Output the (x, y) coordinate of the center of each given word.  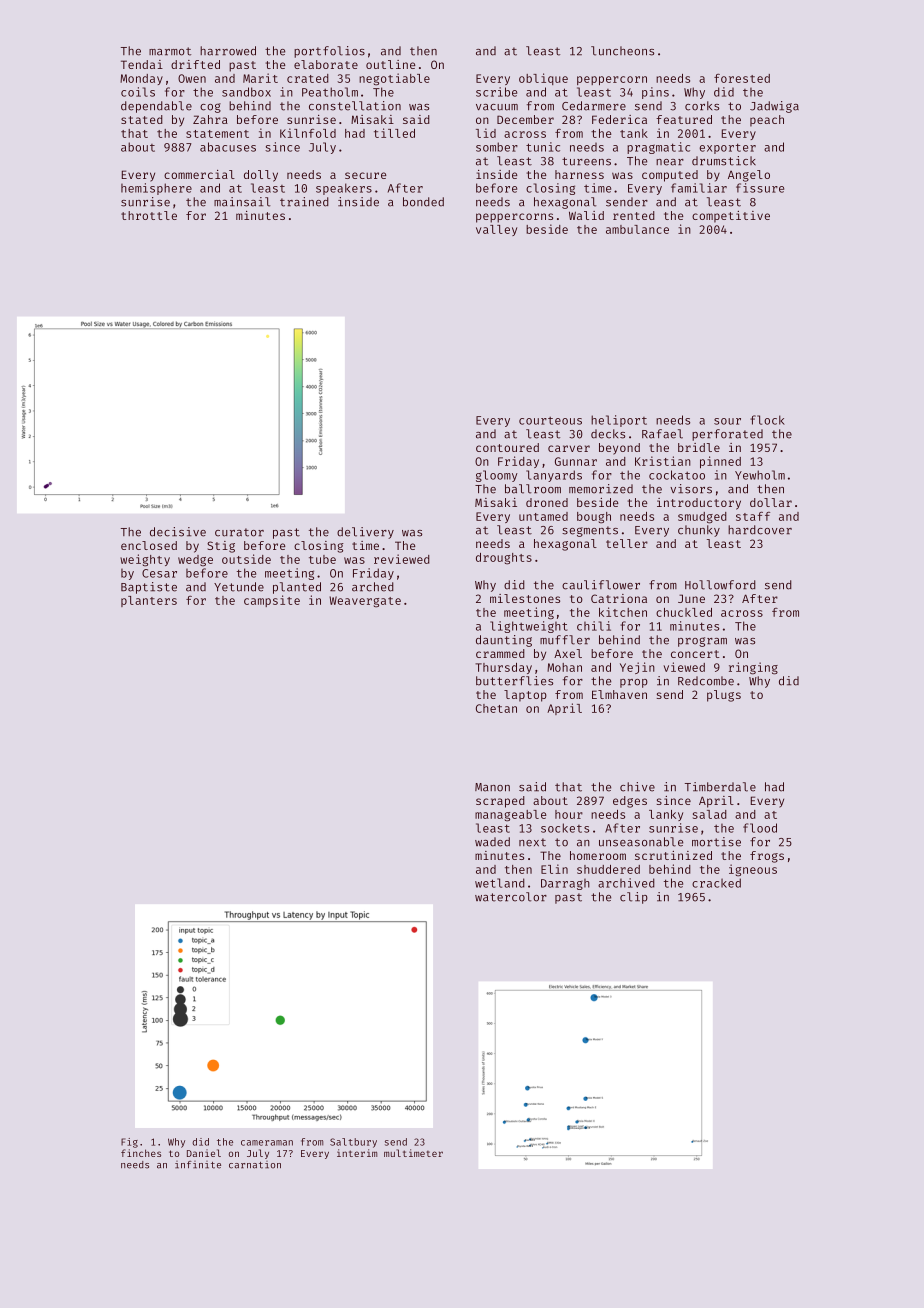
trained (304, 202)
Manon (492, 787)
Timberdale (720, 787)
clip (634, 898)
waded (492, 842)
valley (496, 230)
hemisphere (156, 189)
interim (357, 1153)
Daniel (204, 1153)
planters (149, 601)
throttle (149, 215)
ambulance (637, 229)
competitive (731, 217)
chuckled (684, 612)
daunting (504, 641)
